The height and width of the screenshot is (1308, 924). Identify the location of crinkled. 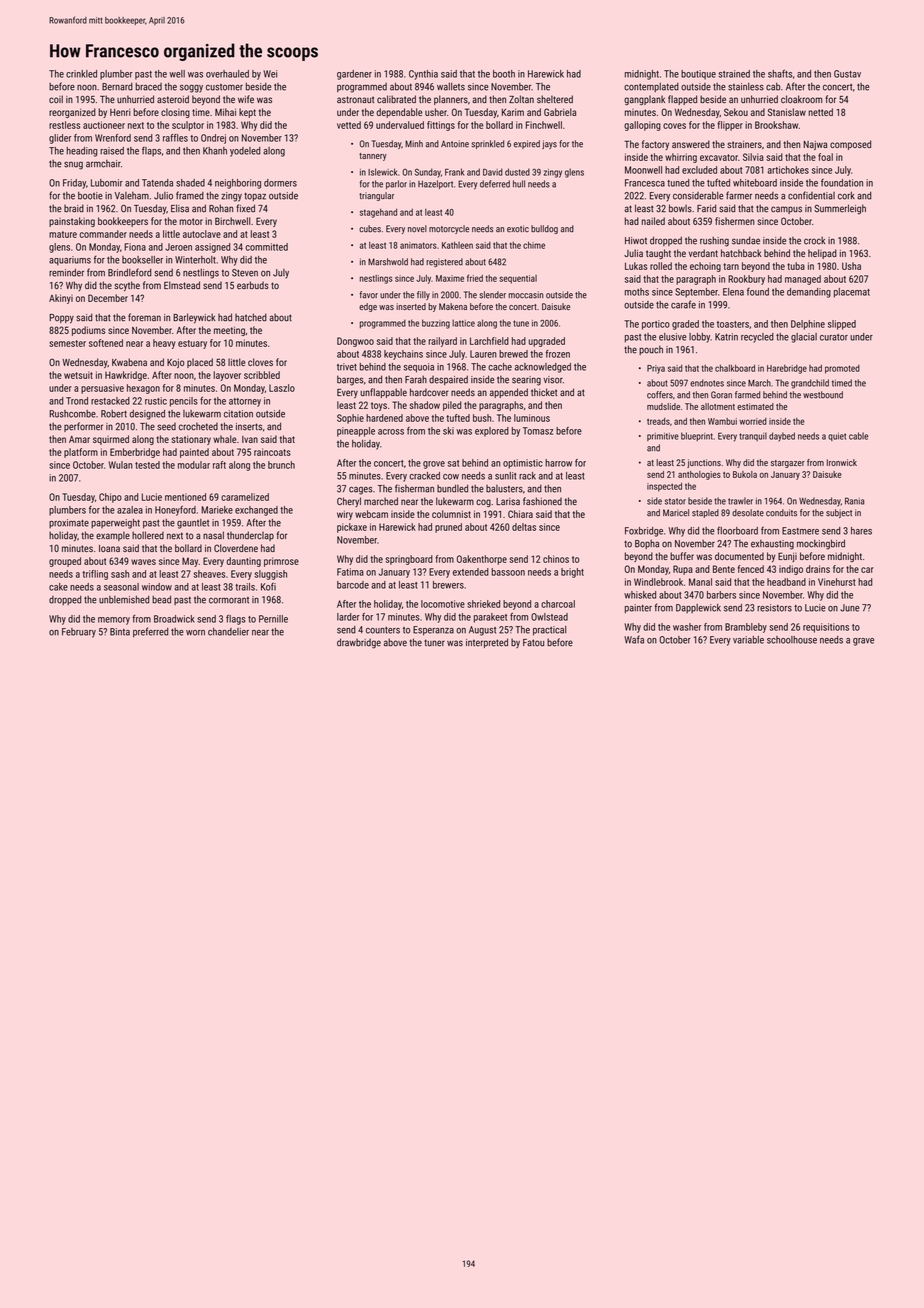
(81, 74).
